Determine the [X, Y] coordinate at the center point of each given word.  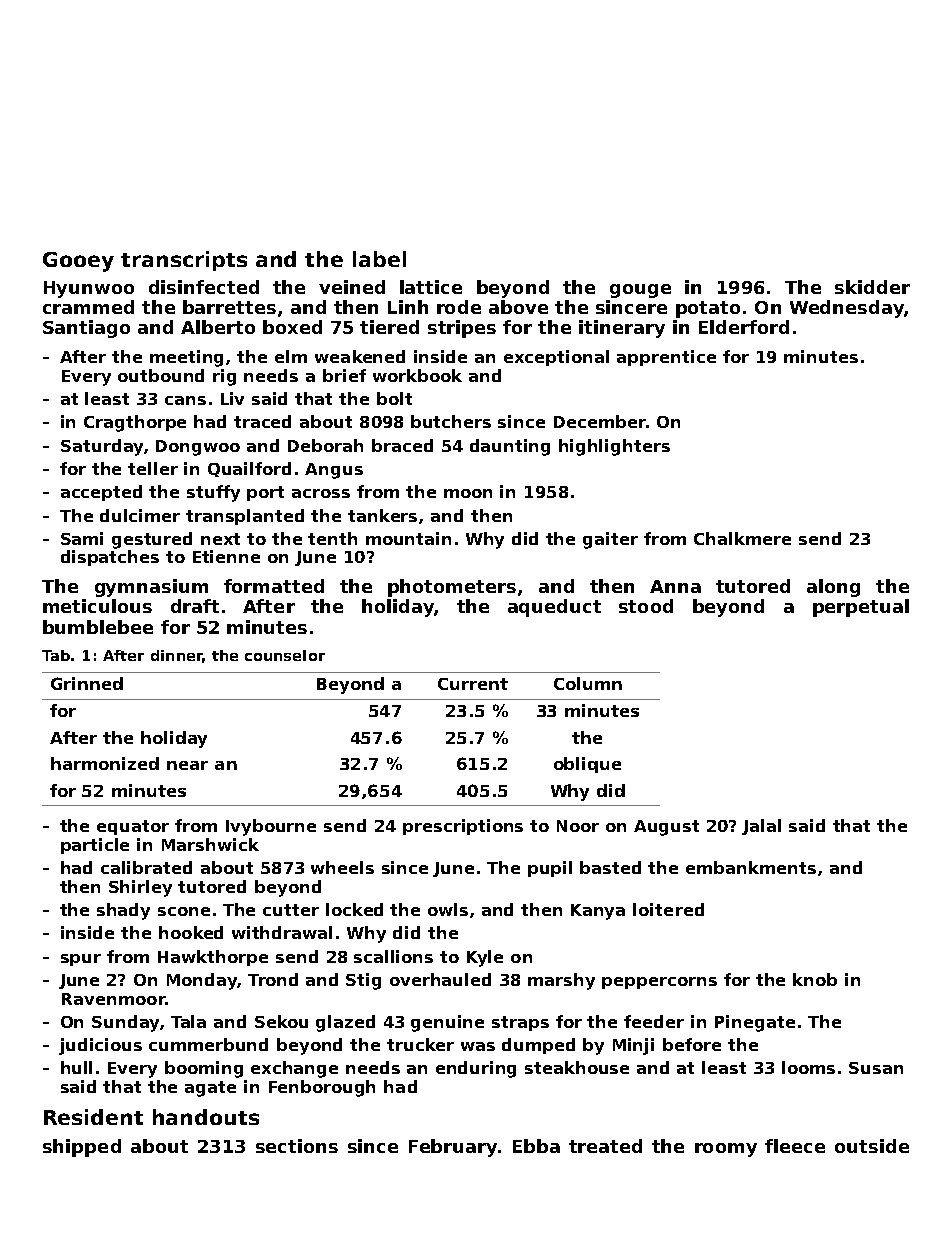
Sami [82, 538]
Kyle [485, 958]
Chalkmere [742, 538]
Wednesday [847, 309]
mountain [408, 538]
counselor [285, 655]
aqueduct [554, 608]
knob [815, 979]
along [833, 588]
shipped [82, 1148]
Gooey [78, 262]
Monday [202, 981]
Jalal [761, 827]
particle [95, 846]
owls [448, 909]
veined [352, 287]
